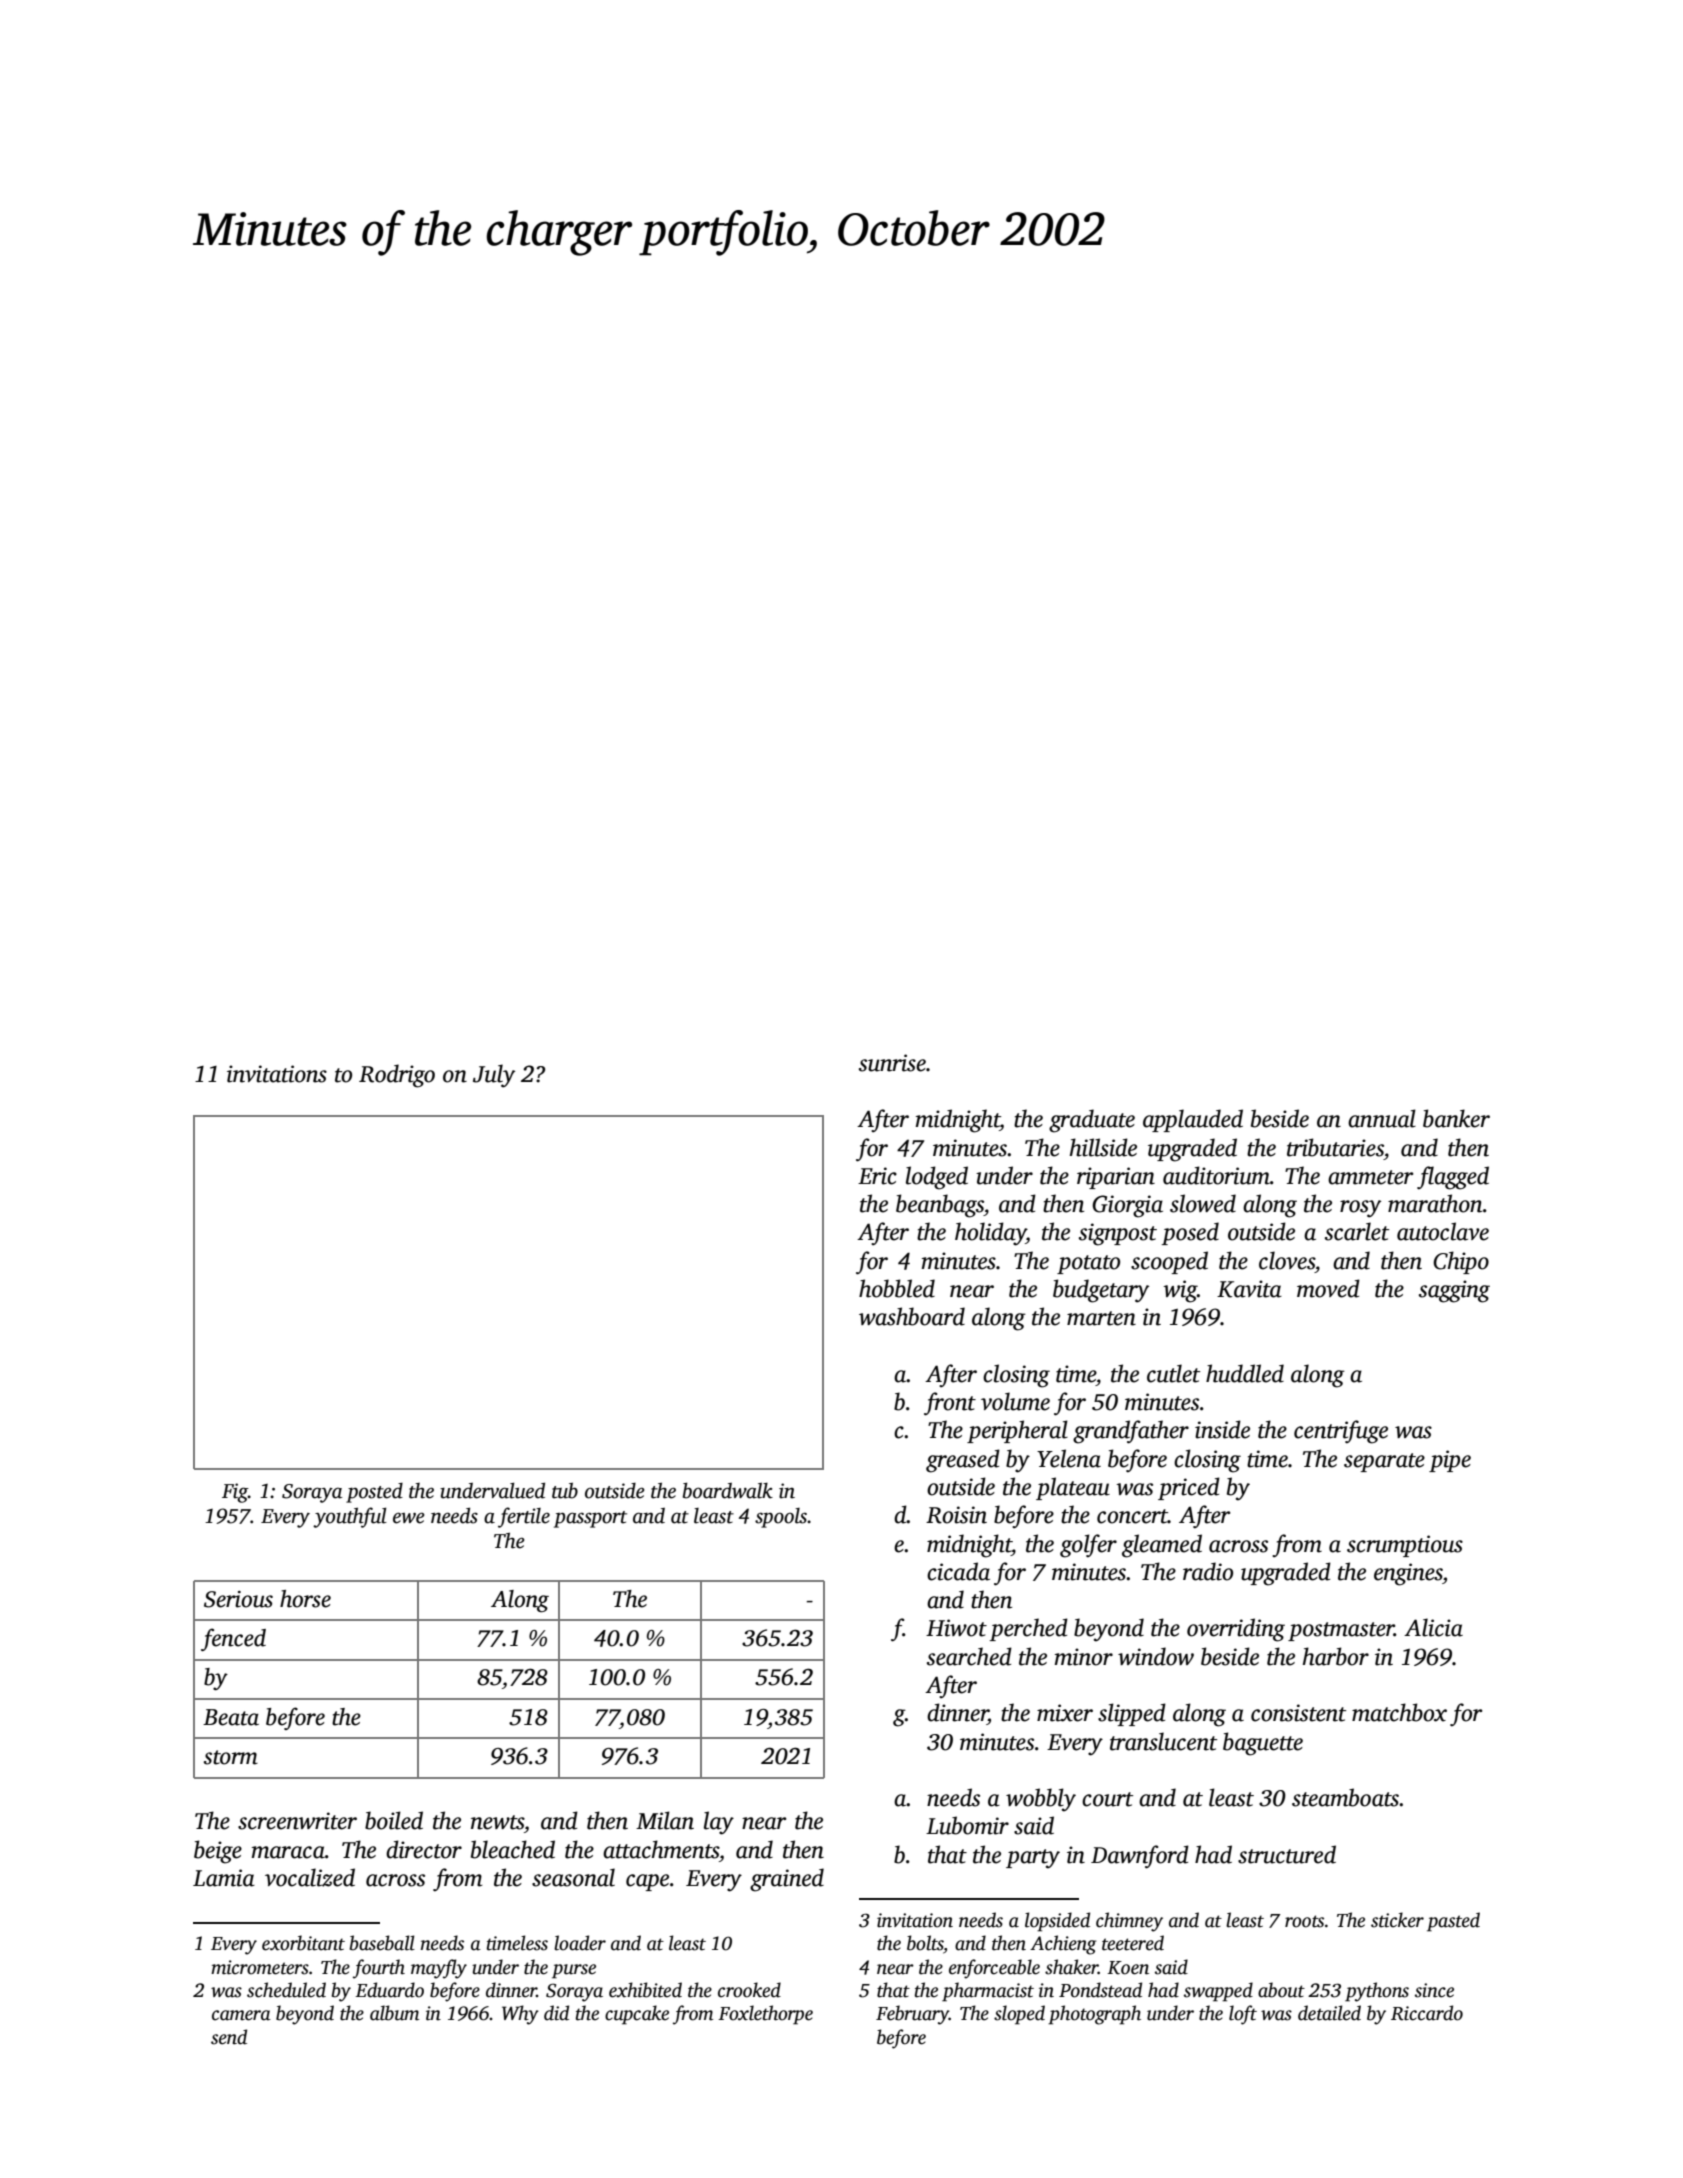 Image resolution: width=1683 pixels, height=2178 pixels. Describe the element at coordinates (958, 1571) in the image. I see `cicada` at that location.
